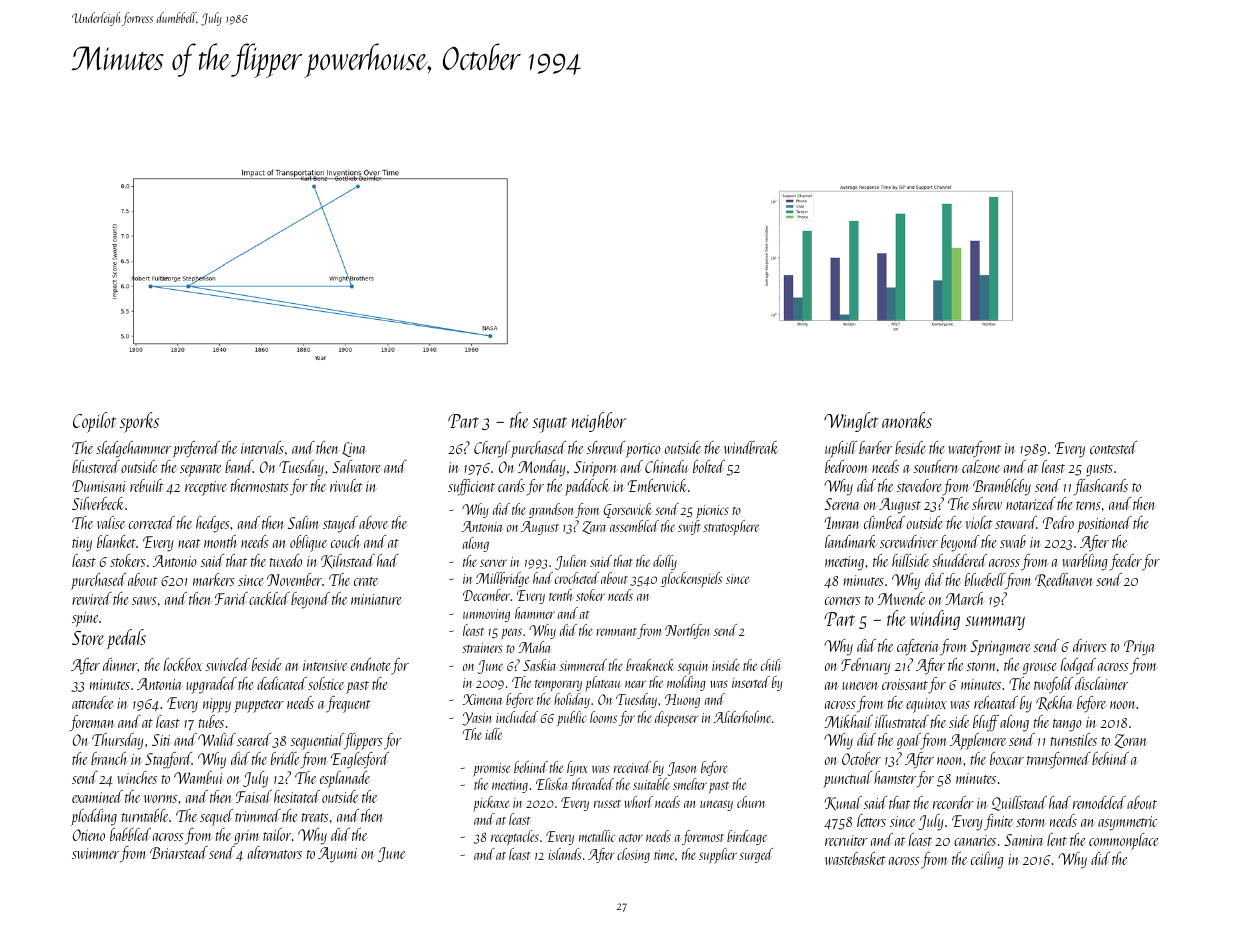  I want to click on remodeled, so click(1099, 802).
